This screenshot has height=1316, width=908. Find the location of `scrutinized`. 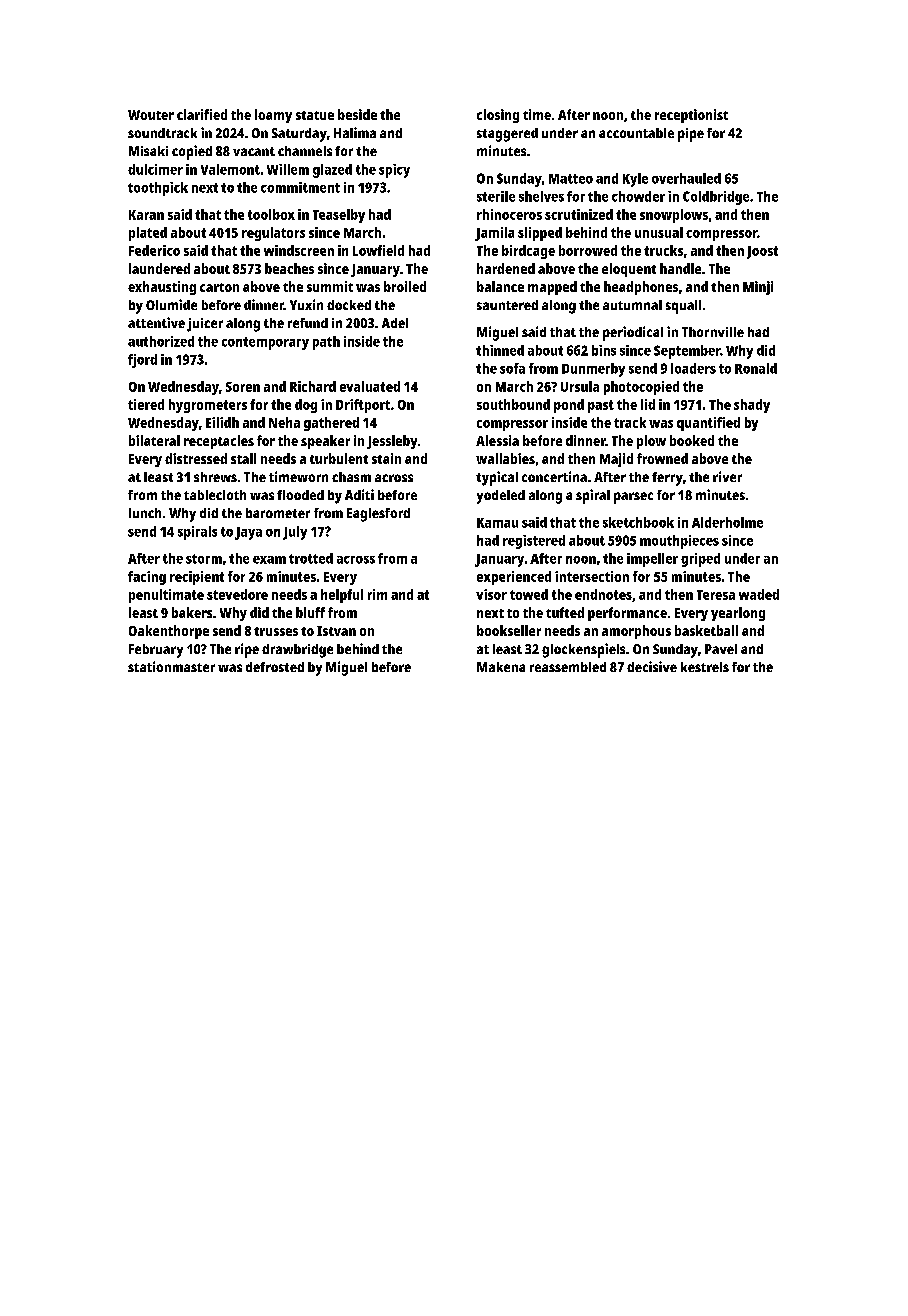

scrutinized is located at coordinates (579, 214).
